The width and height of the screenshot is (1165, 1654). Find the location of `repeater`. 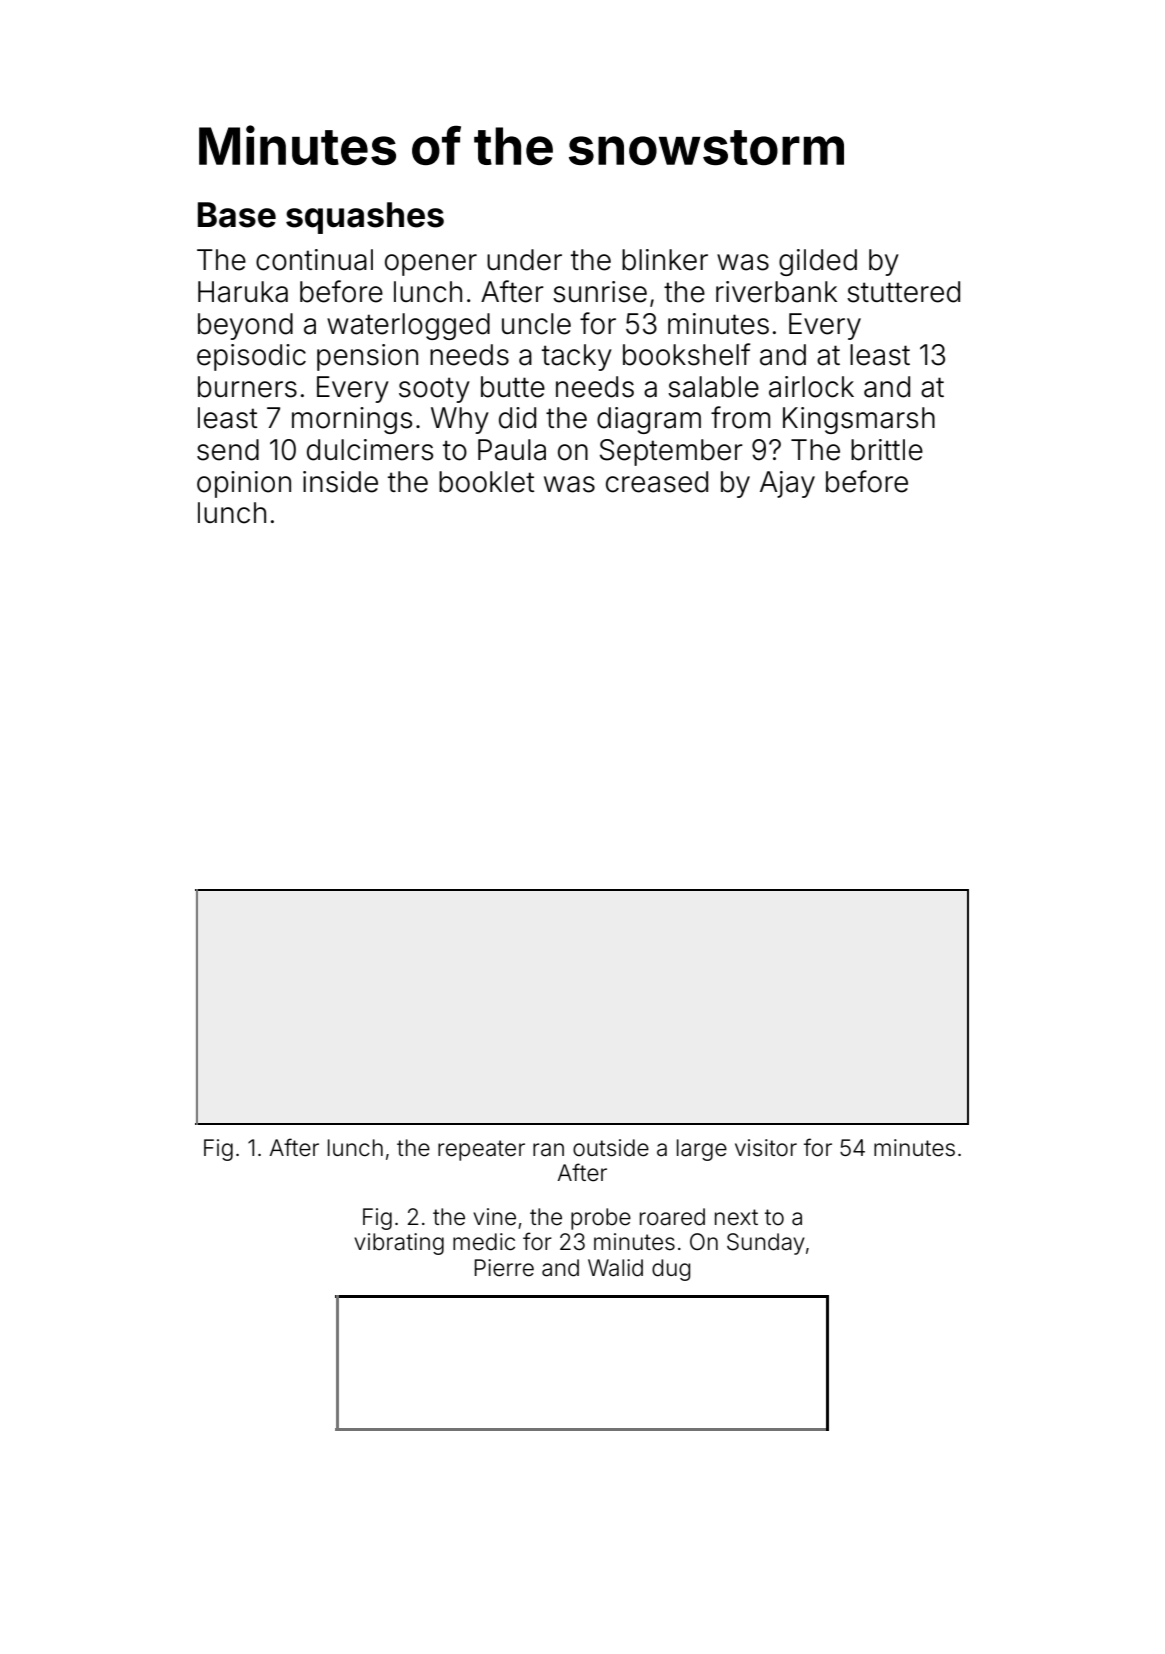

repeater is located at coordinates (481, 1150).
